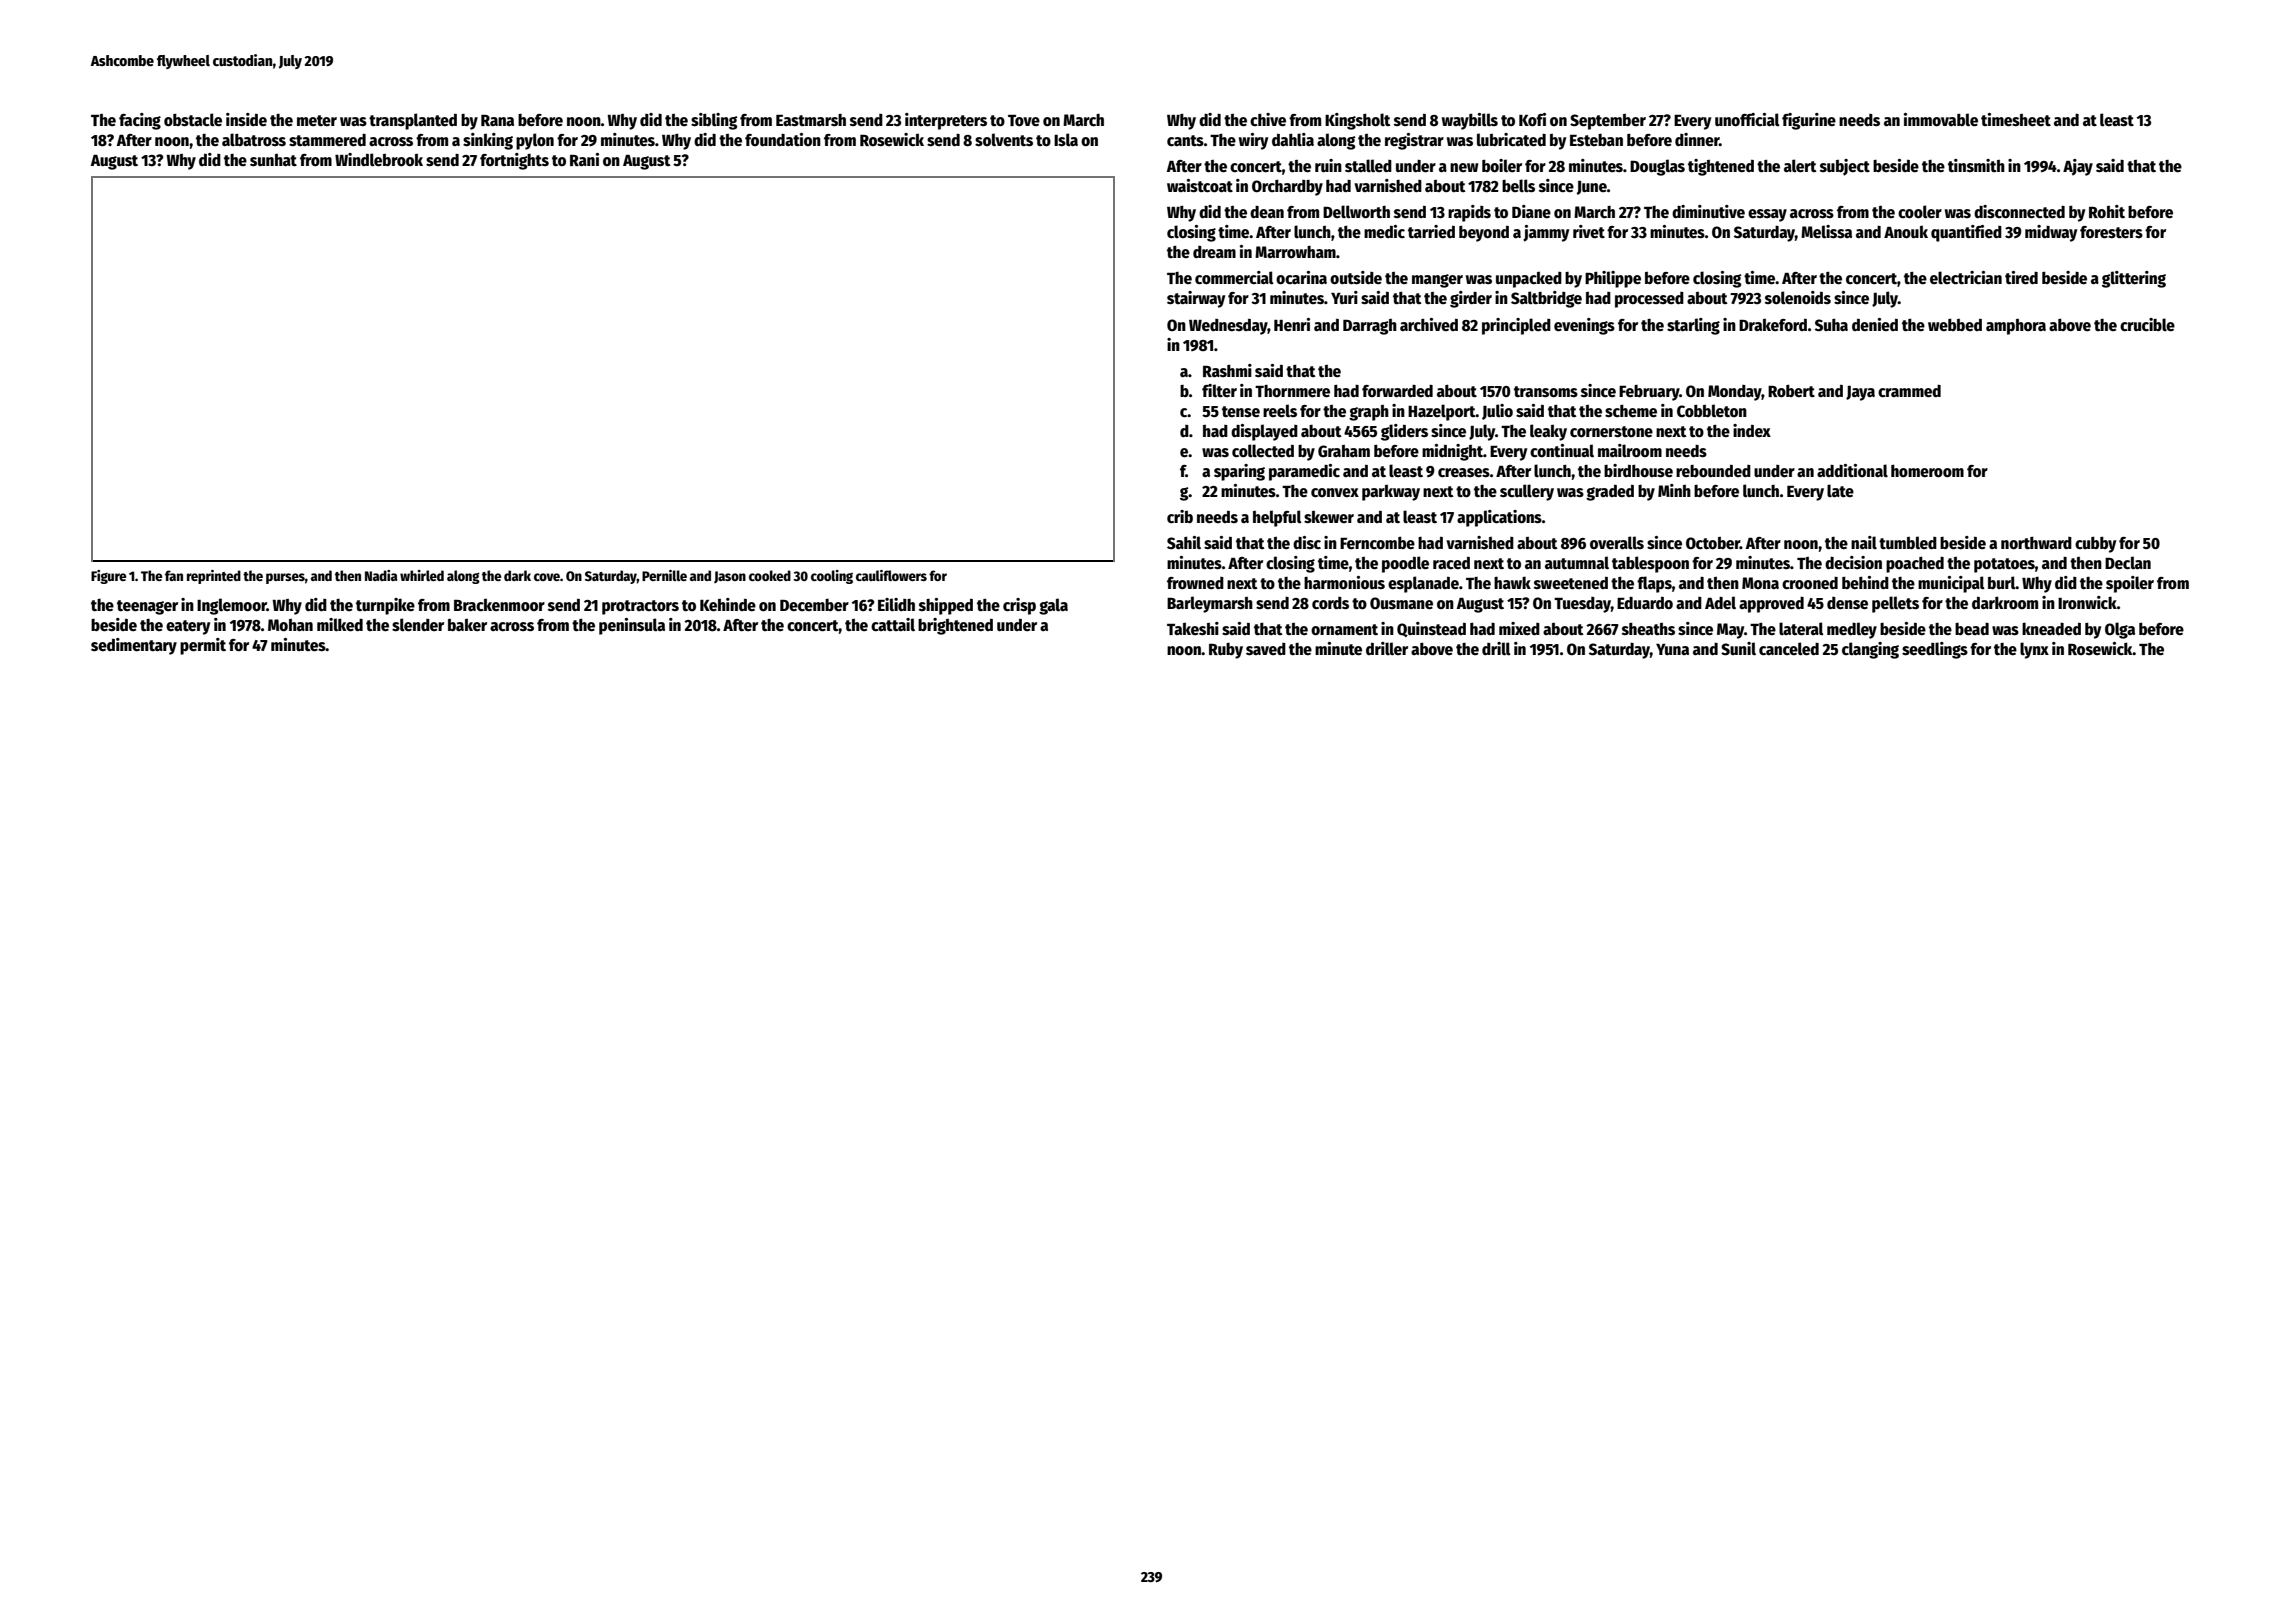 The image size is (2282, 1614). I want to click on Ajay, so click(2078, 167).
